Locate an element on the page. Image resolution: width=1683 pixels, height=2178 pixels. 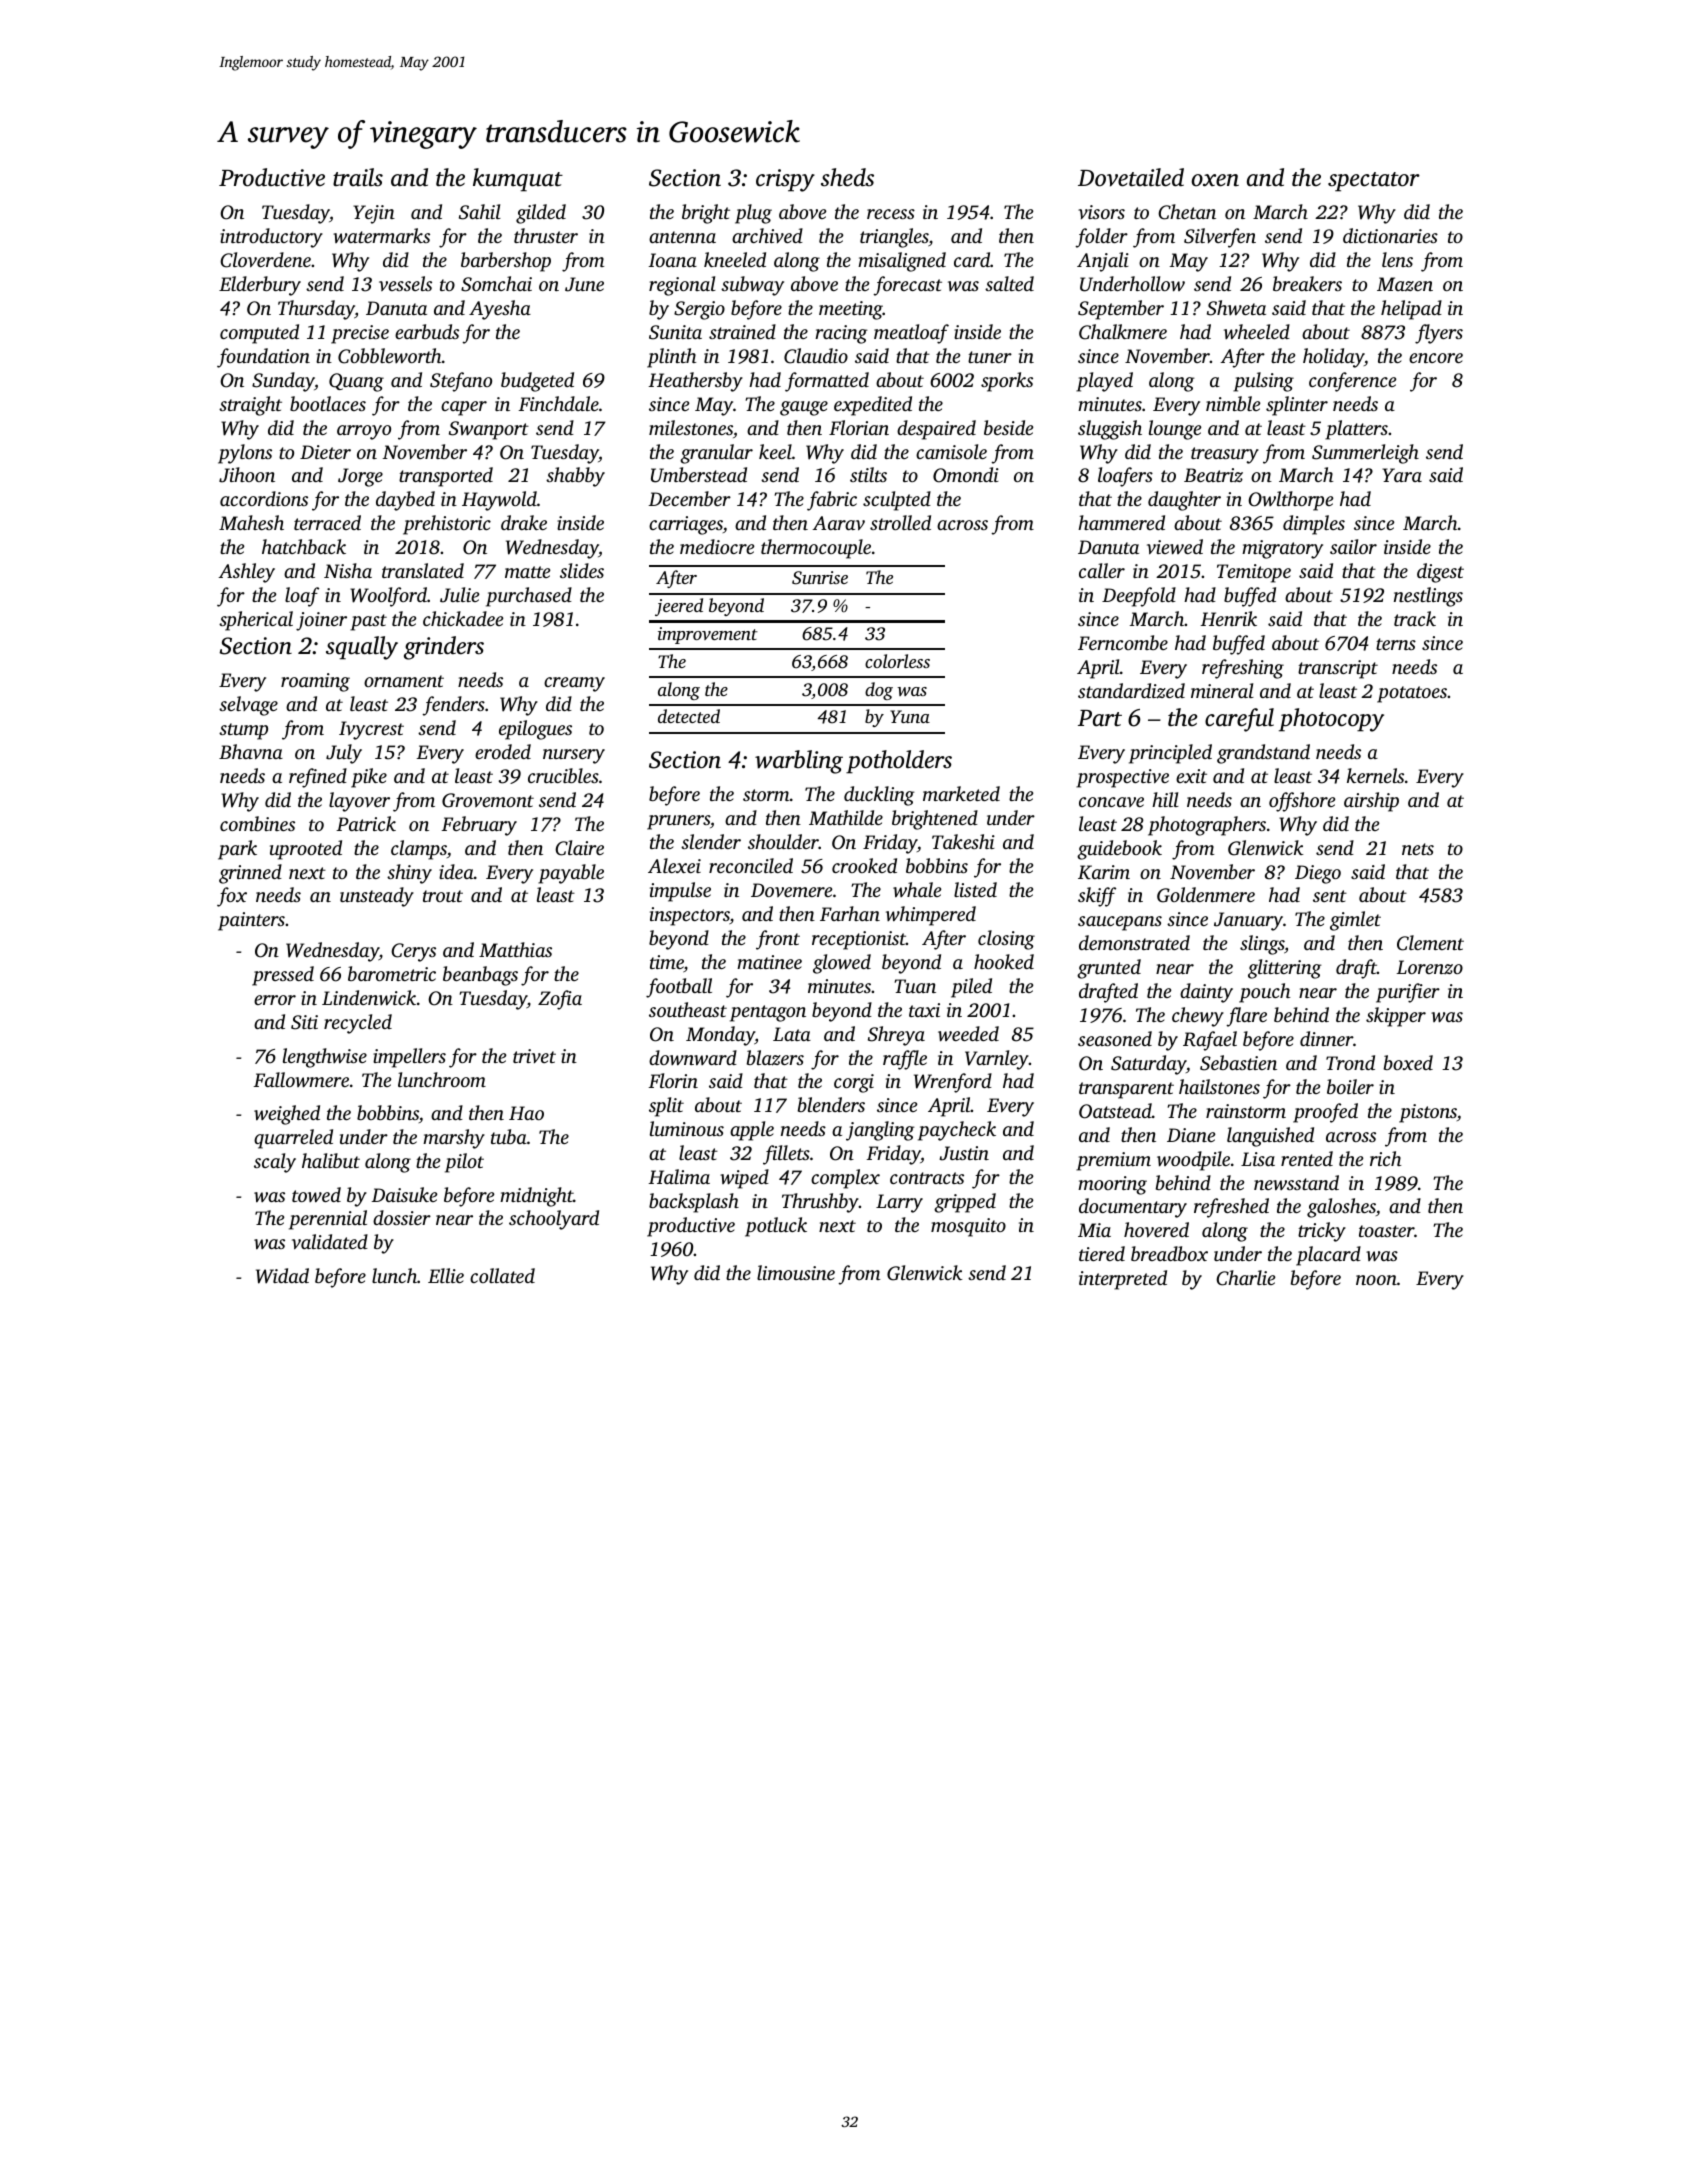
digest is located at coordinates (1440, 573).
